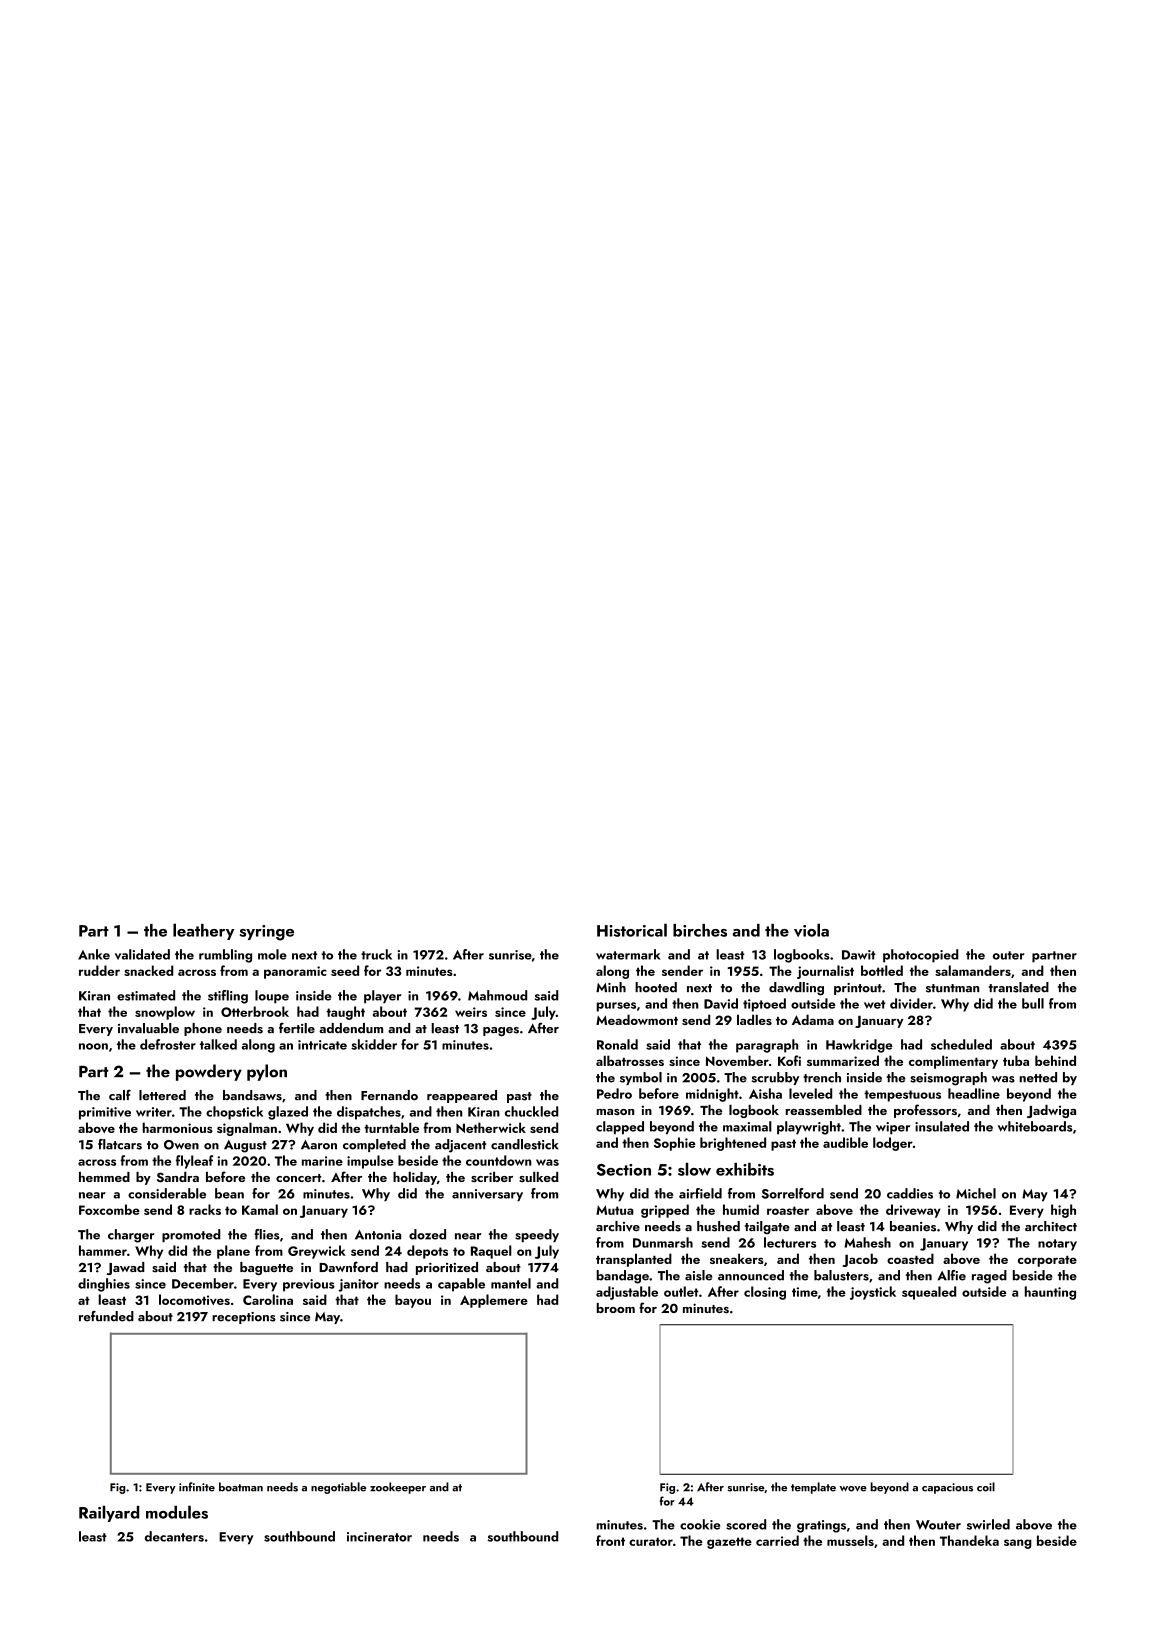 The width and height of the screenshot is (1155, 1634). I want to click on sang, so click(1018, 1544).
